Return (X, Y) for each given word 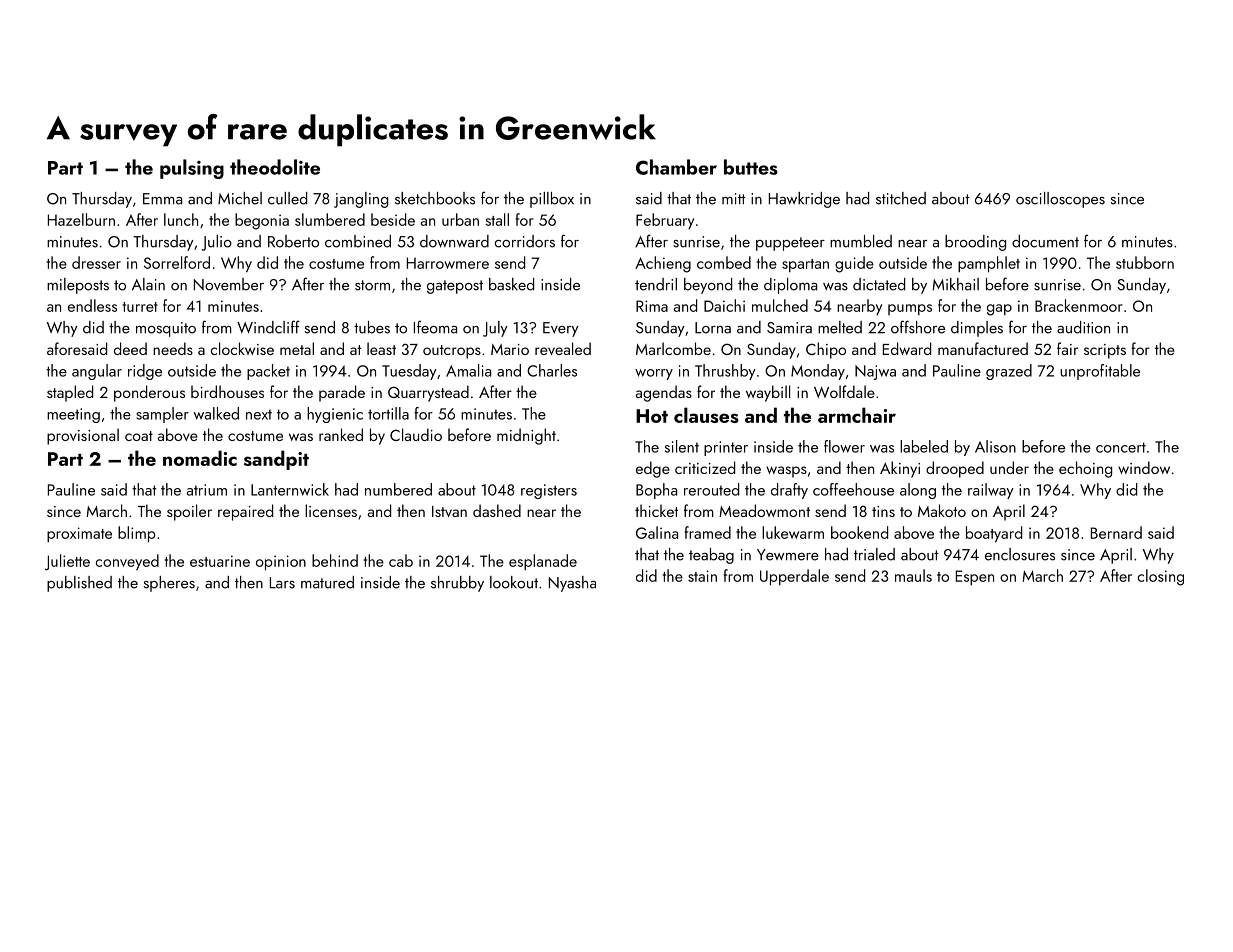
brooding (975, 243)
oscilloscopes (1060, 200)
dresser (96, 262)
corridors (525, 241)
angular (97, 372)
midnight (526, 436)
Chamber (676, 167)
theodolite (275, 167)
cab (401, 560)
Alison (995, 446)
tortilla (388, 413)
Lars (282, 583)
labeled (924, 446)
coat (139, 436)
